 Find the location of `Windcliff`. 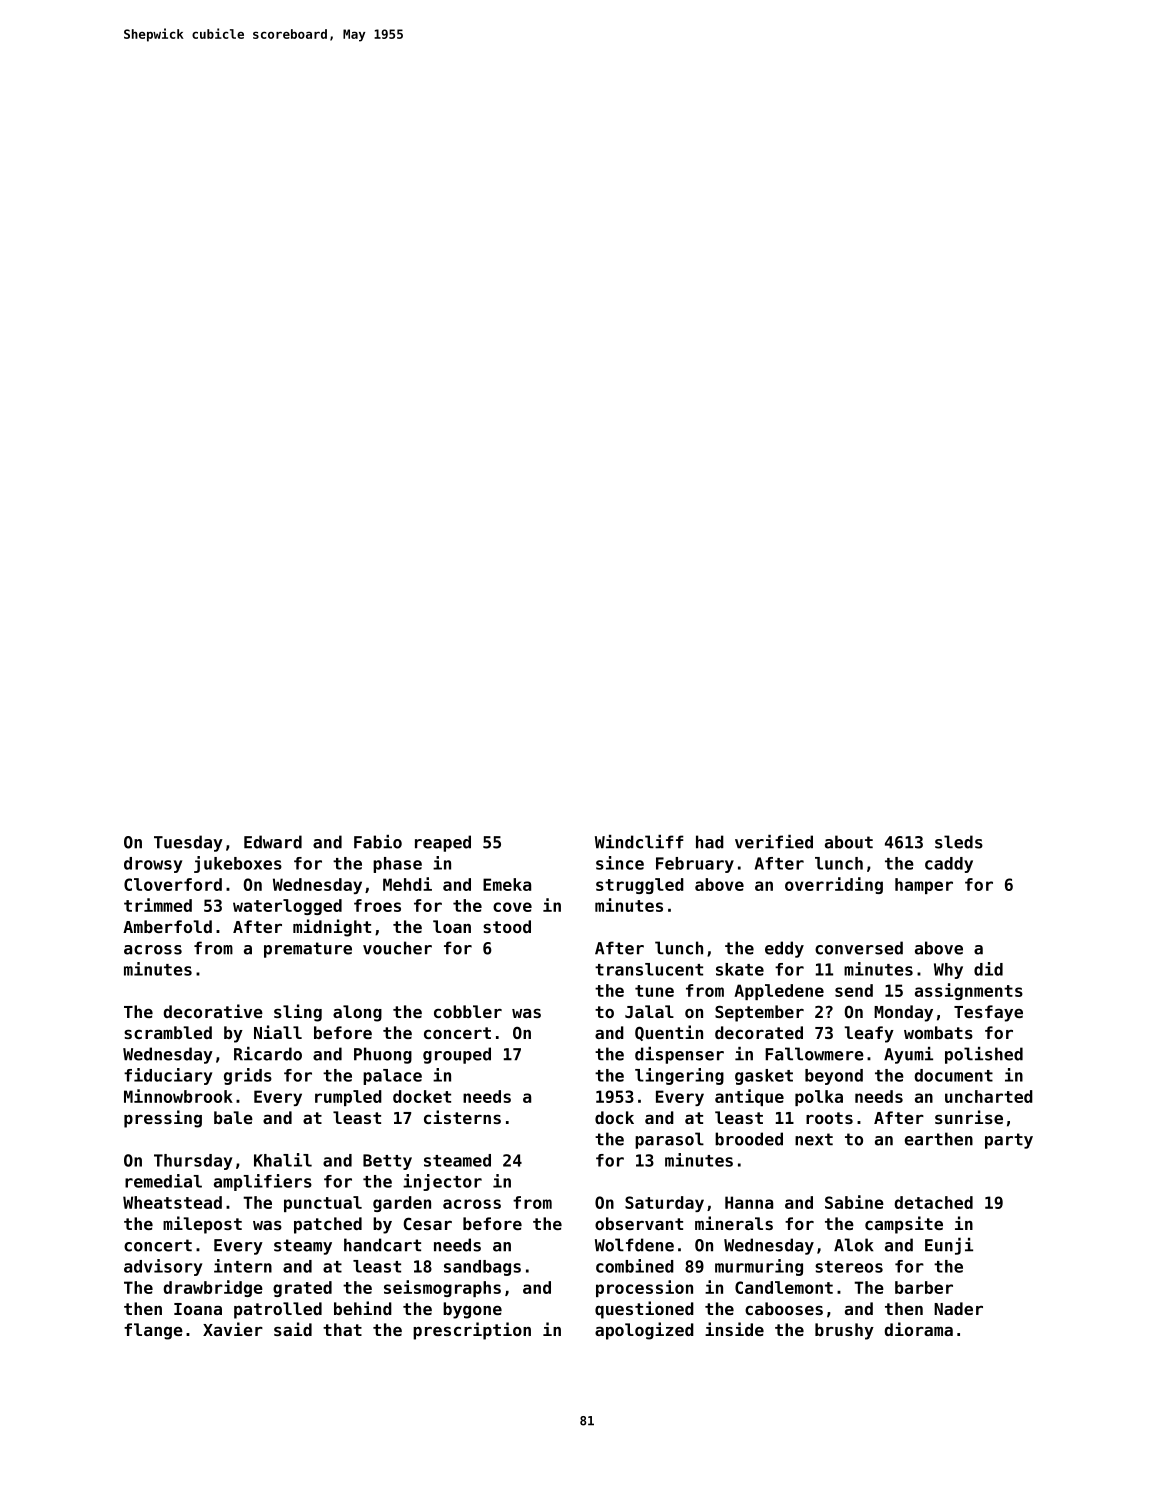

Windcliff is located at coordinates (639, 842).
